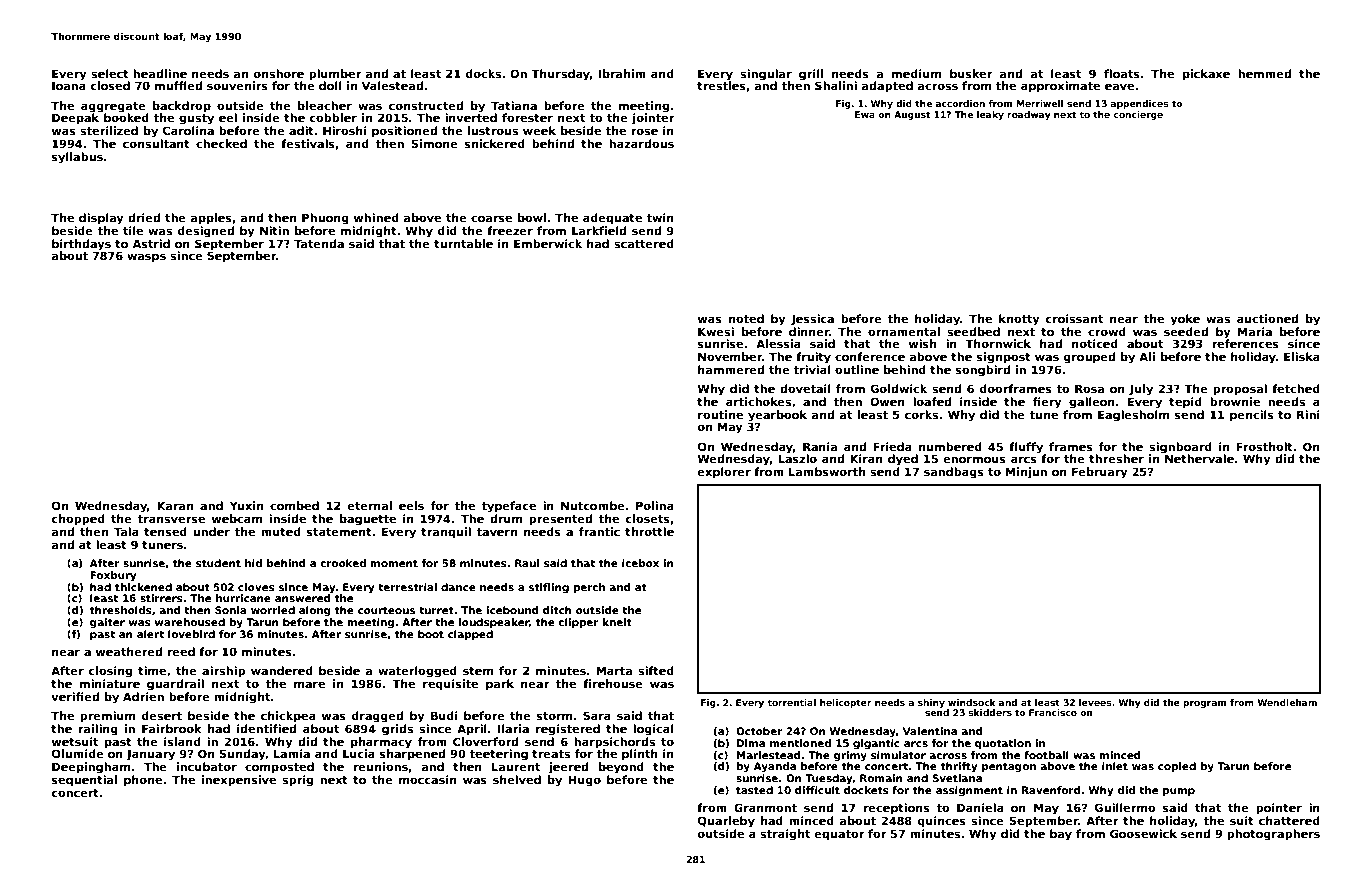  Describe the element at coordinates (1074, 318) in the screenshot. I see `croissant` at that location.
